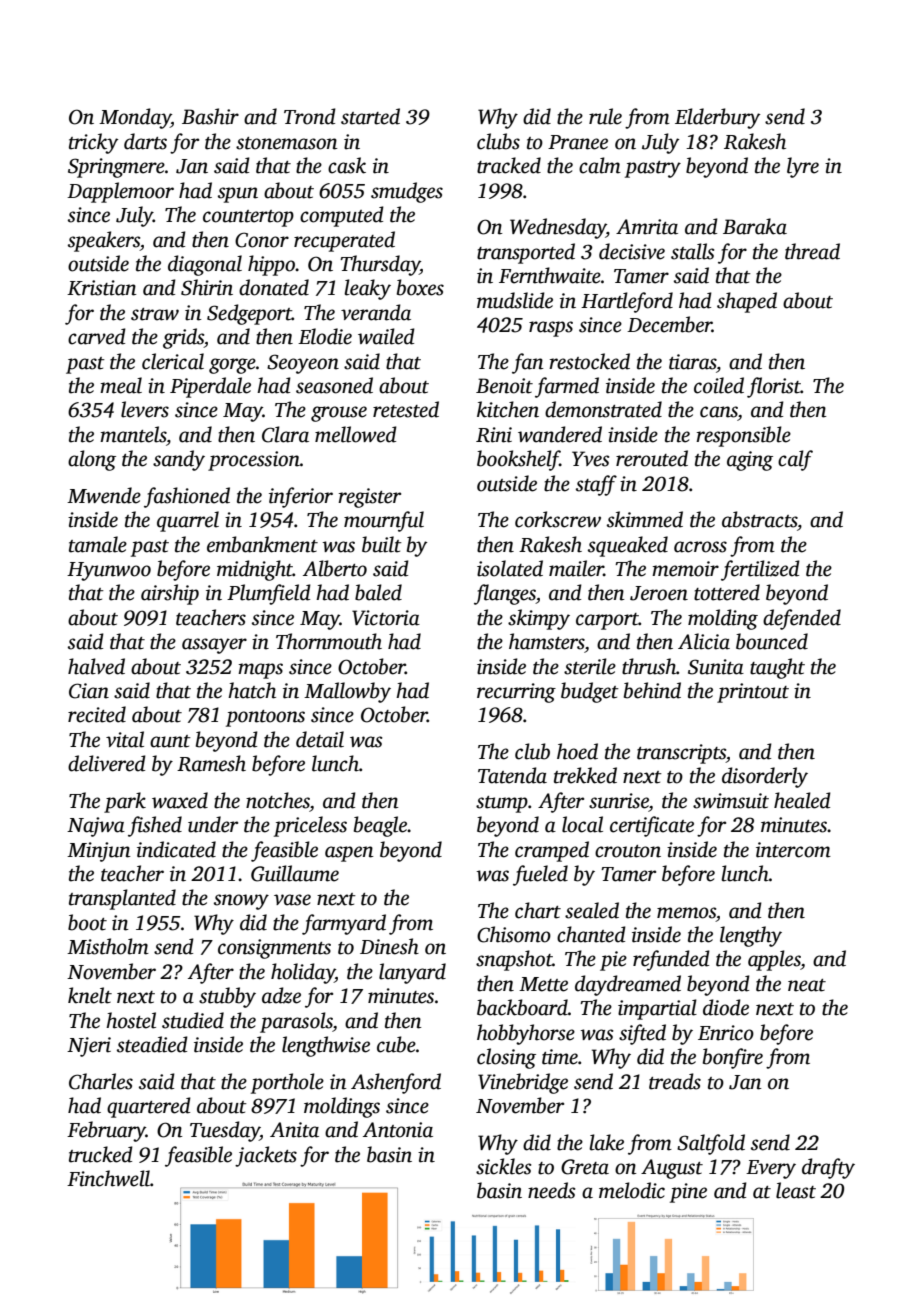  Describe the element at coordinates (325, 336) in the page. I see `Elodie` at that location.
